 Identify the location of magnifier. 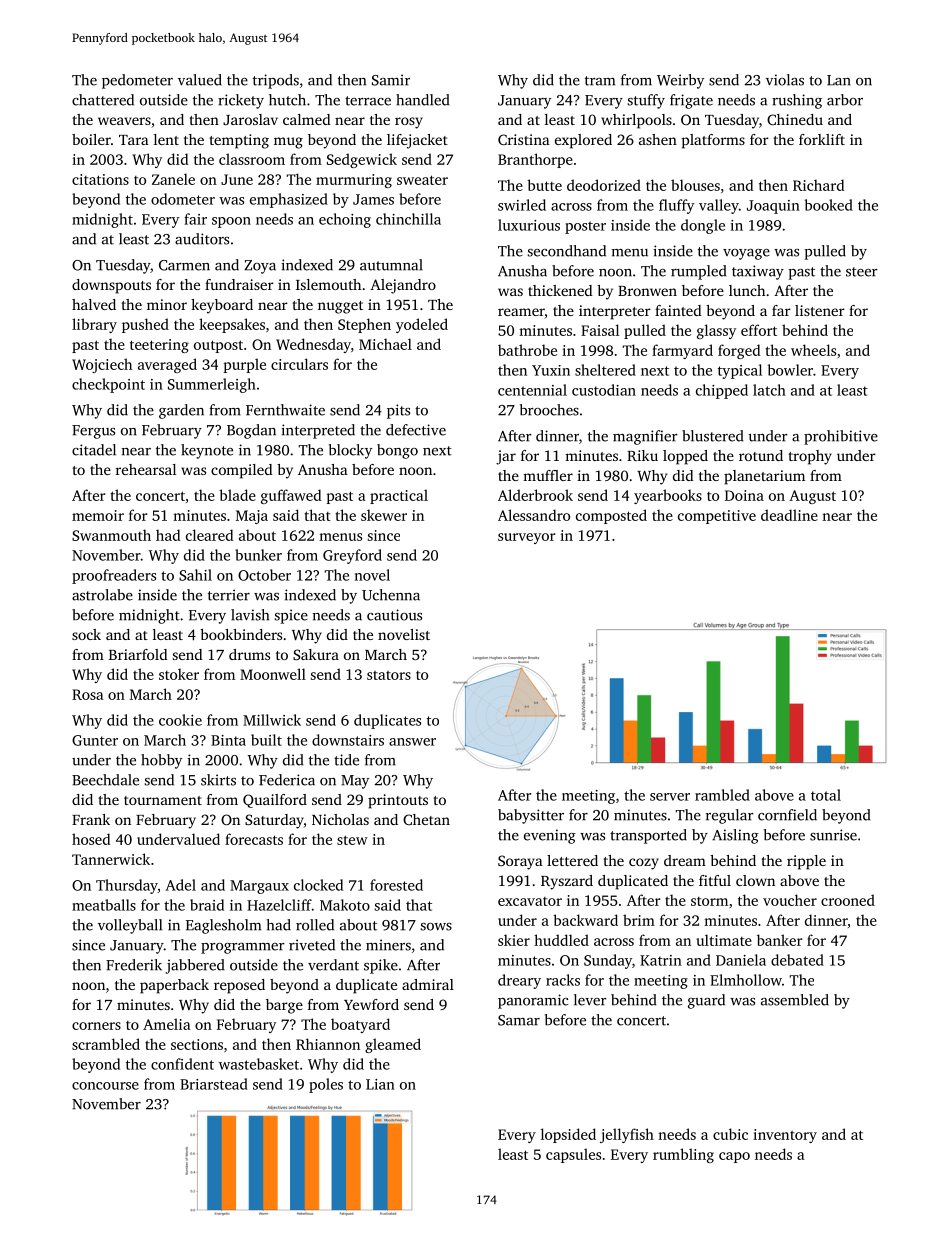
(645, 437).
